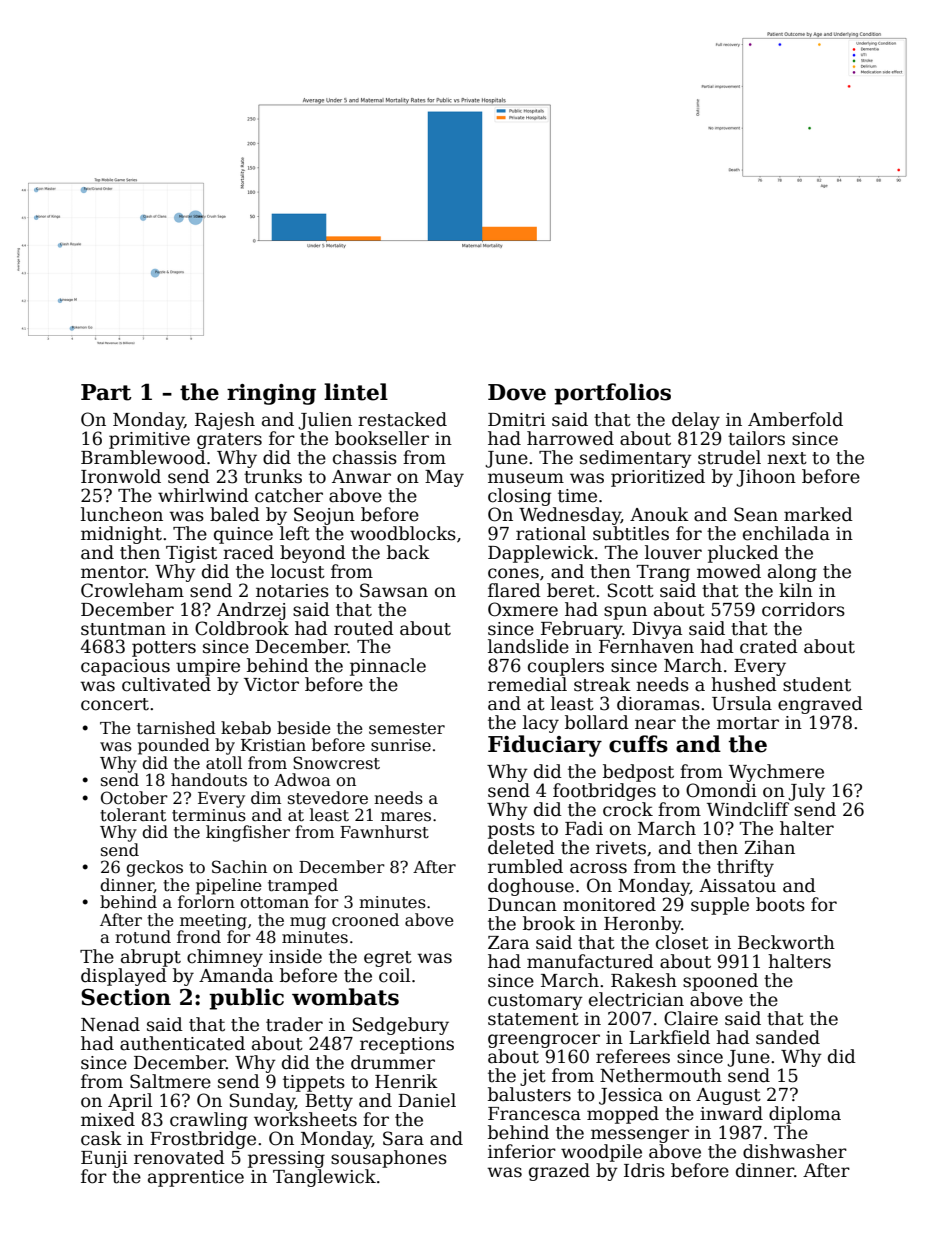 Image resolution: width=952 pixels, height=1233 pixels. I want to click on Ironwold, so click(121, 476).
